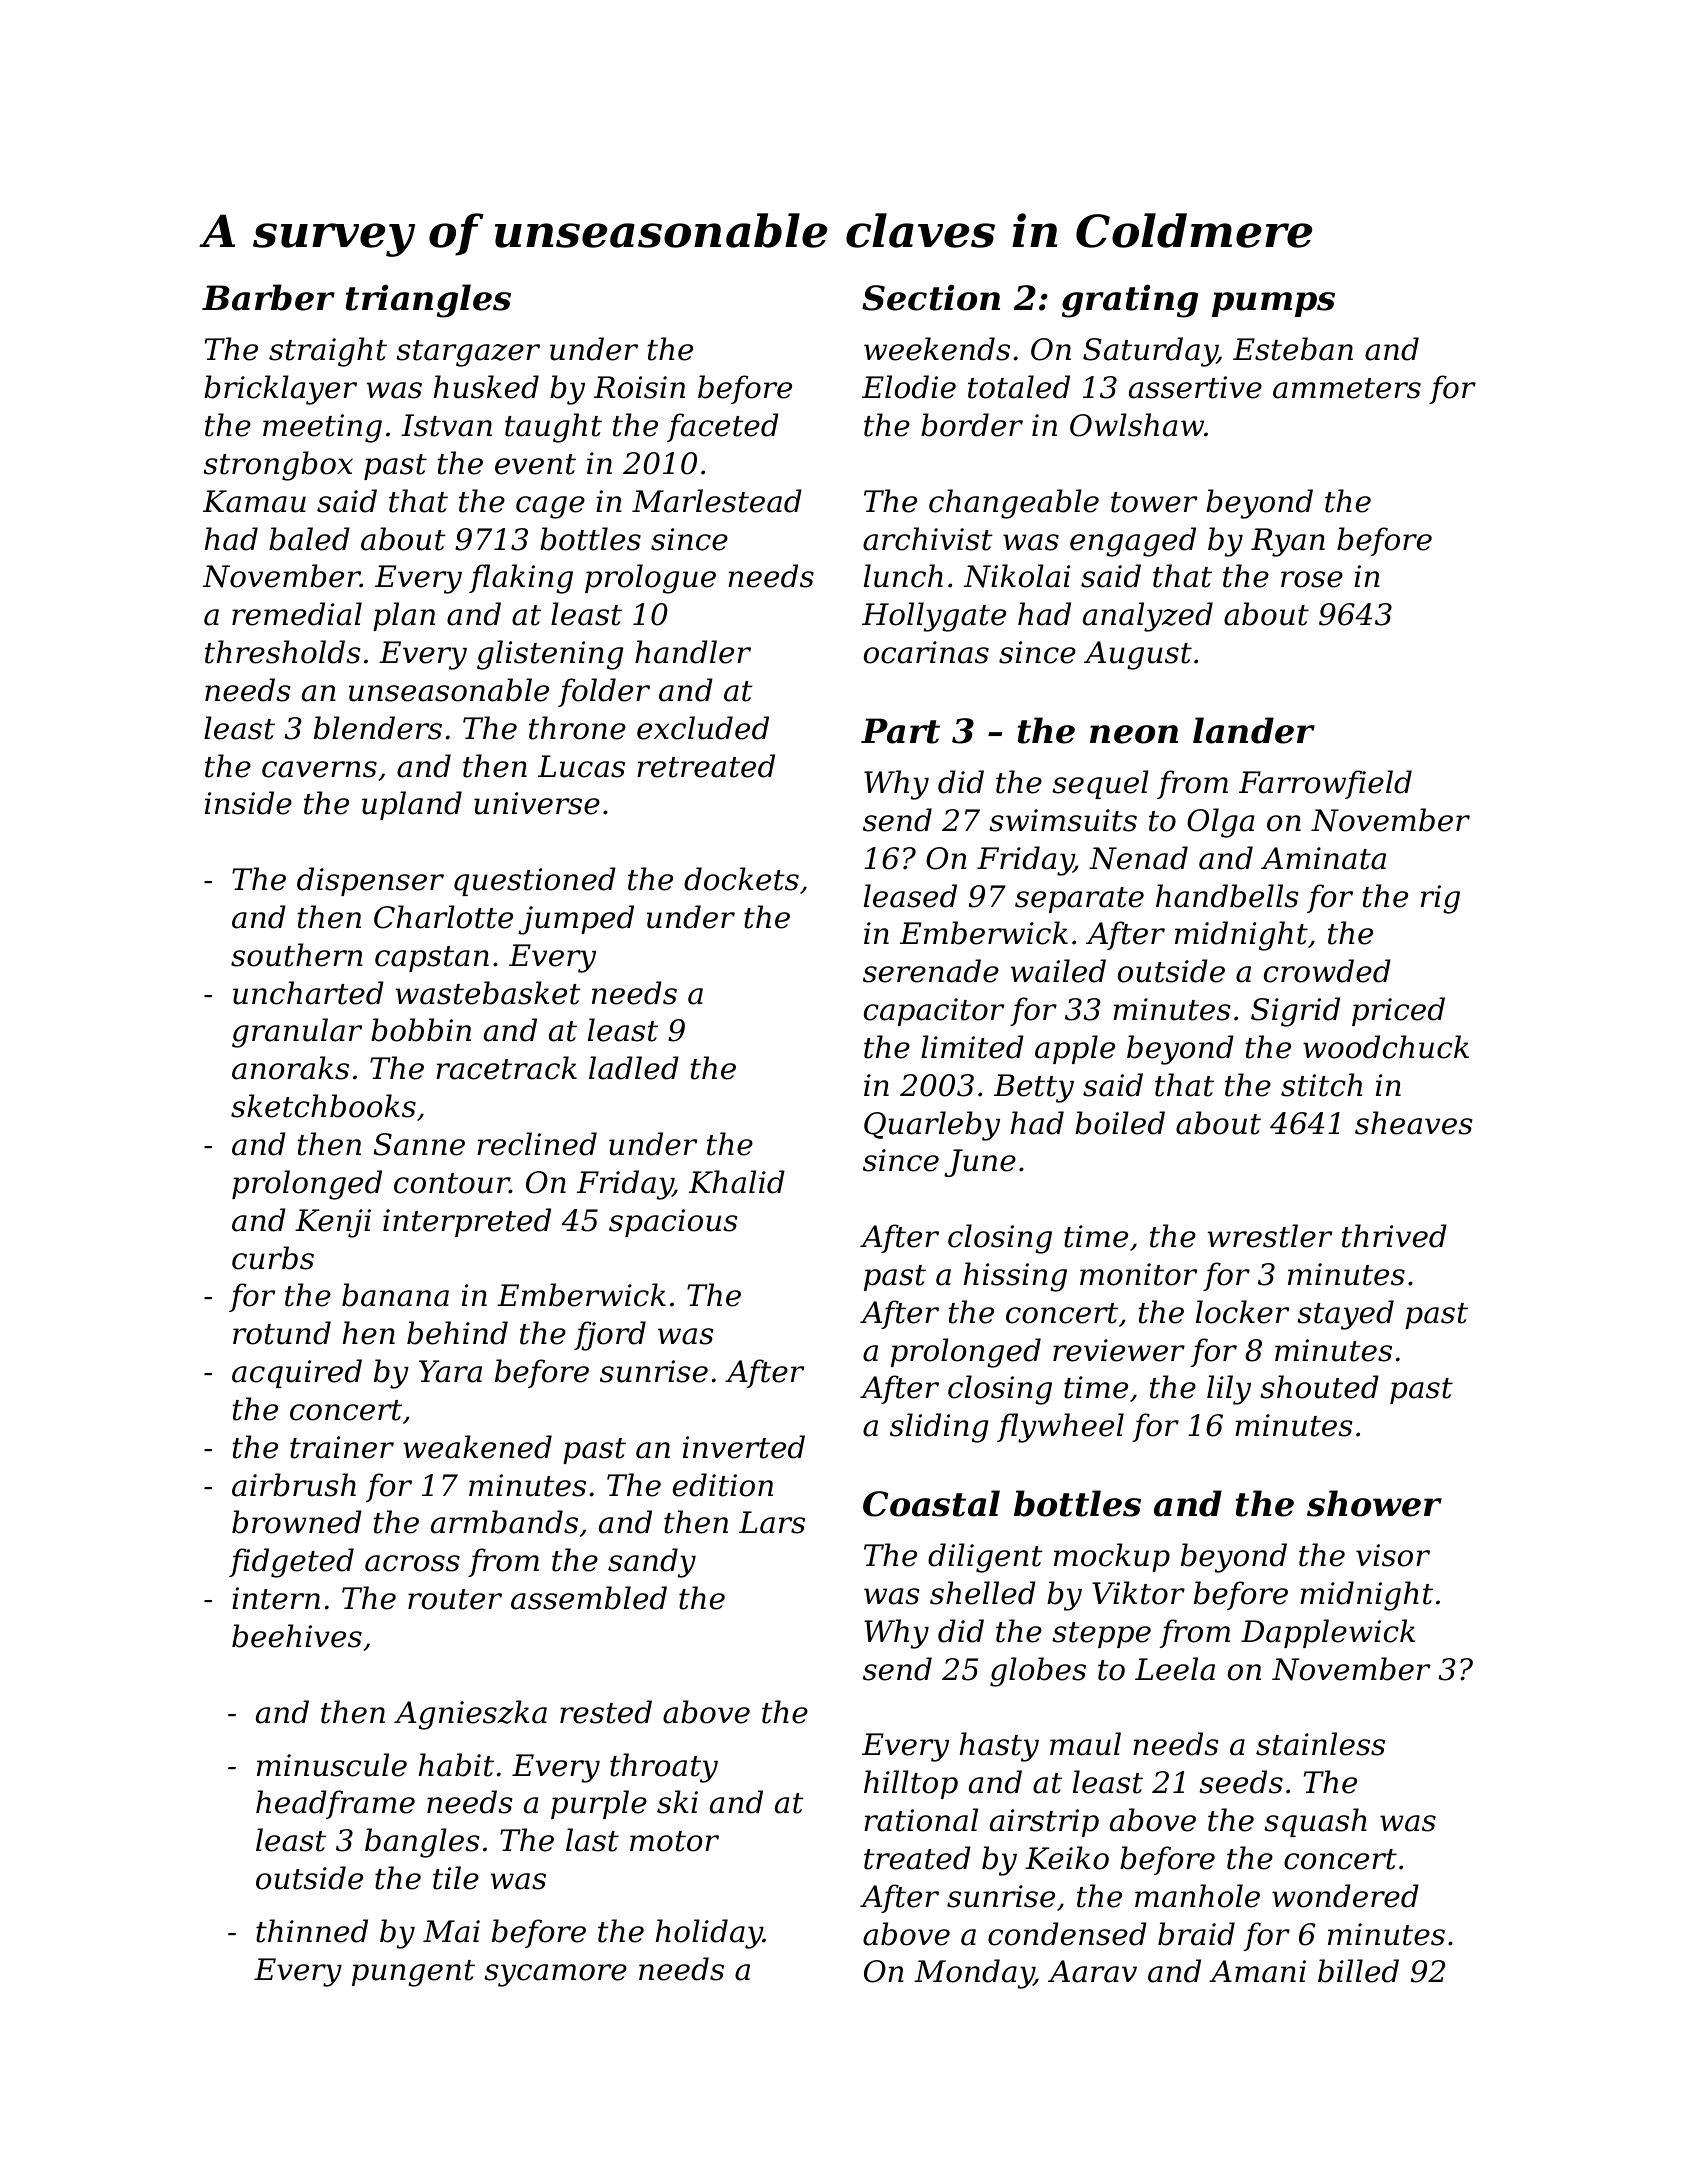 The width and height of the page is (1683, 2178). Describe the element at coordinates (937, 349) in the page. I see `weekends` at that location.
